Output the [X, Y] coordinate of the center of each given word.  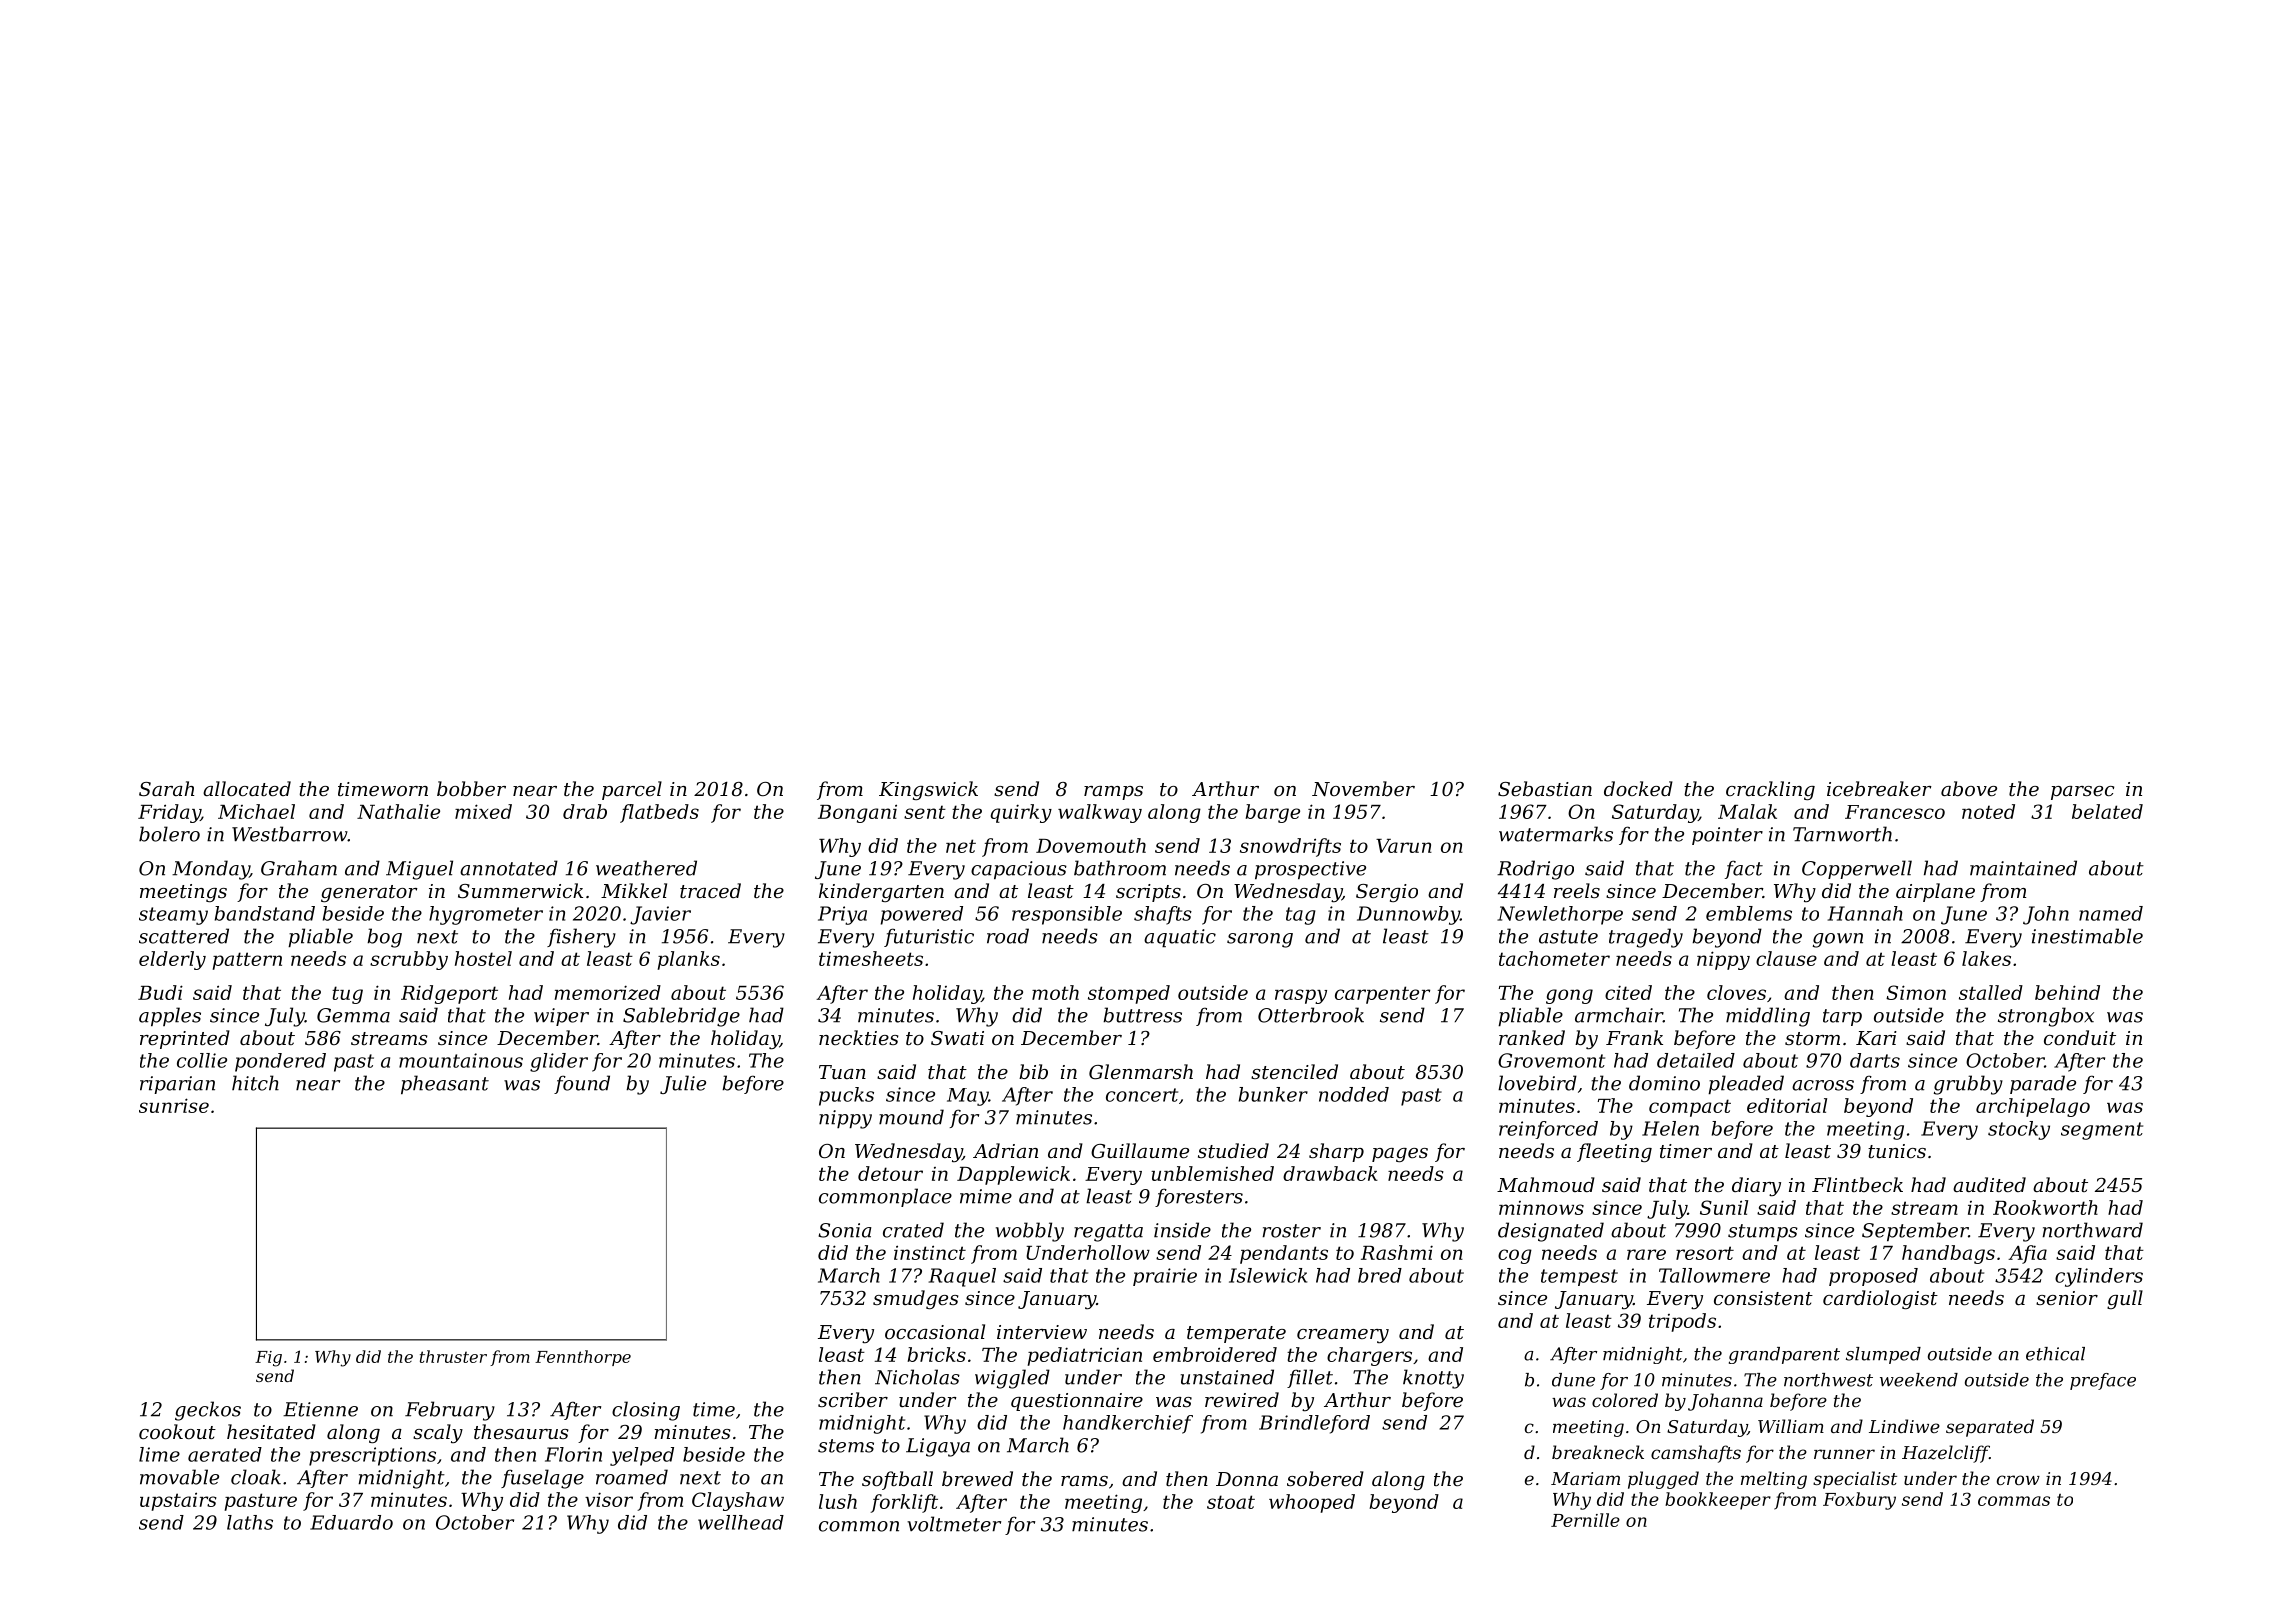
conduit [2080, 1037]
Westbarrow [290, 834]
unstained [1227, 1377]
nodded [1354, 1094]
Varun [1404, 846]
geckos [208, 1411]
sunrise [174, 1105]
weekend [1919, 1380]
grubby [1968, 1085]
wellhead [741, 1522]
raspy [1301, 996]
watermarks [1556, 834]
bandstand [265, 913]
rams [1084, 1481]
